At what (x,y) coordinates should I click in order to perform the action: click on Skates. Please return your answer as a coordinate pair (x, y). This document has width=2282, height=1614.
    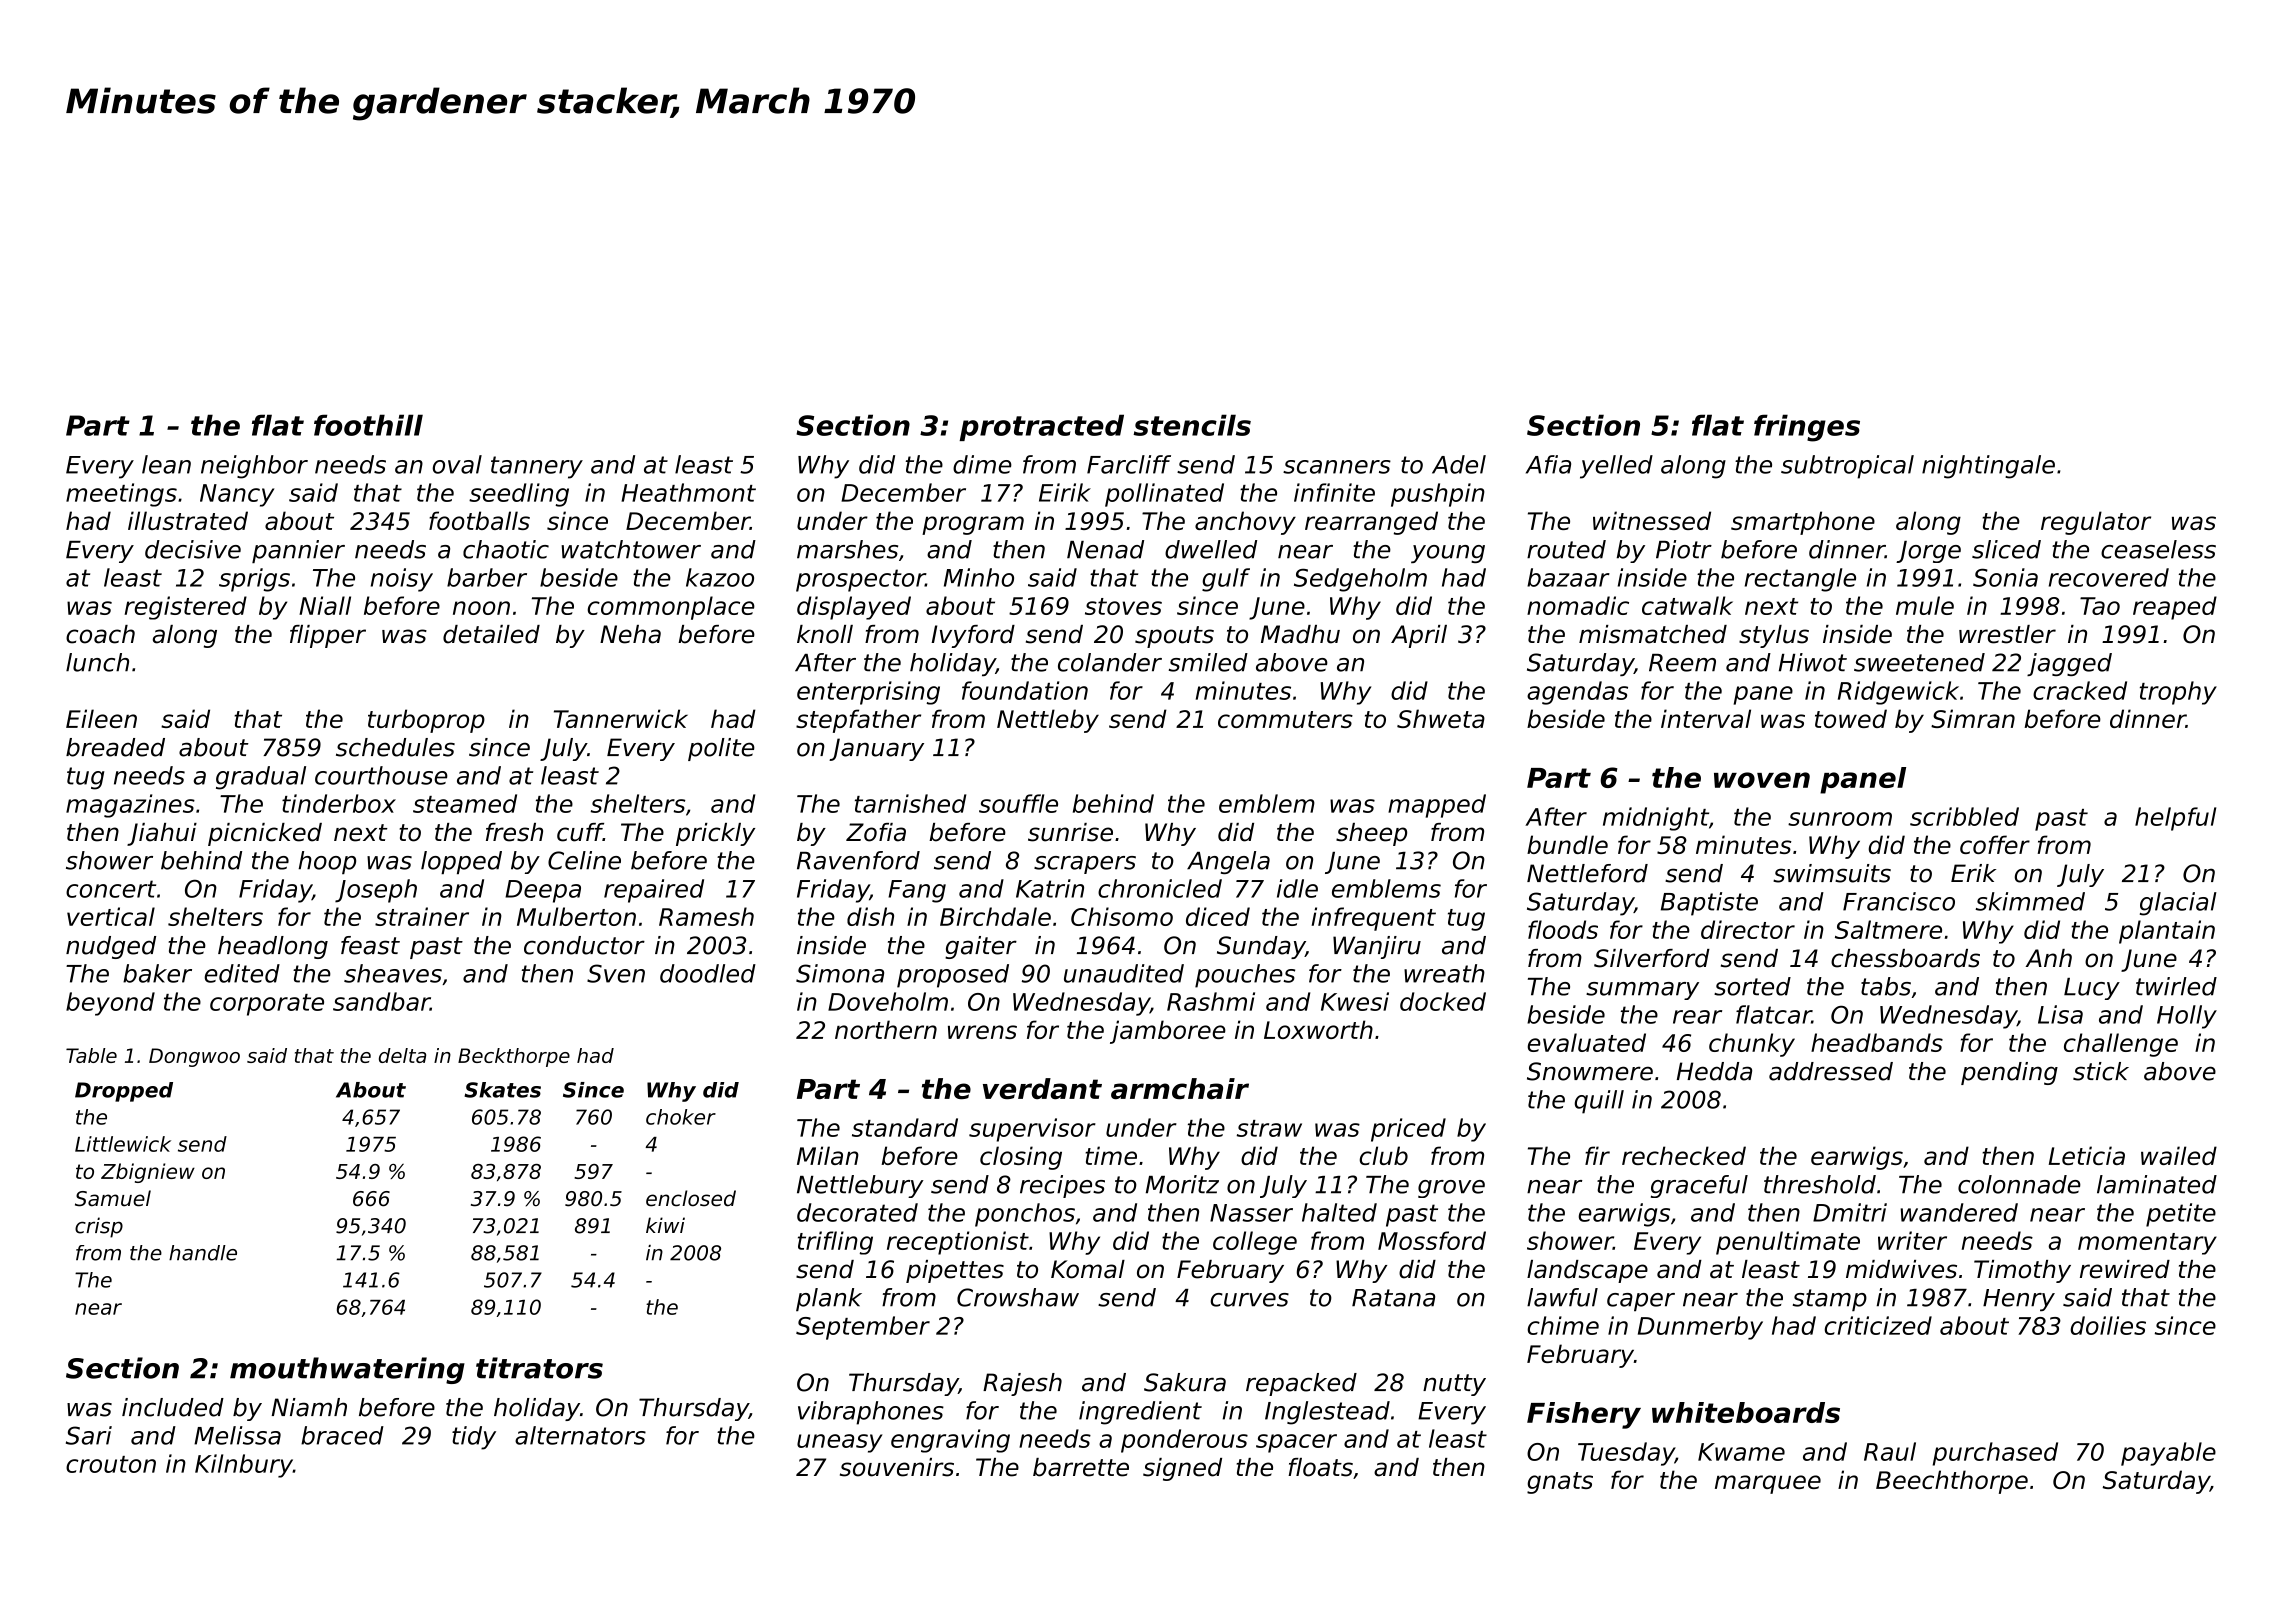
    Looking at the image, I should click on (502, 1090).
